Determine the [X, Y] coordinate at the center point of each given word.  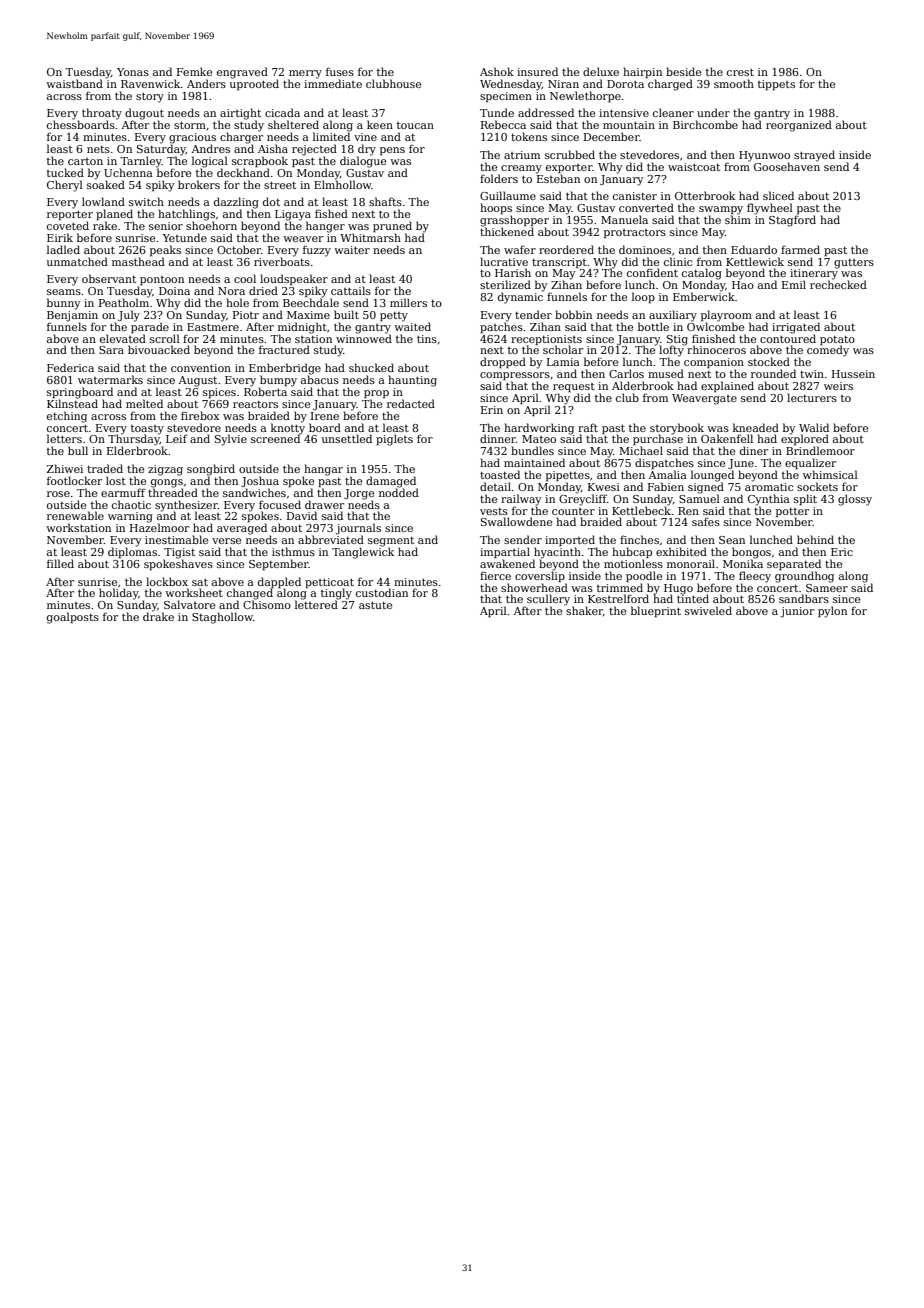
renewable [75, 515]
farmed [800, 249]
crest [740, 72]
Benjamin [72, 316]
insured [537, 71]
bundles [532, 450]
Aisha [273, 148]
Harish [513, 272]
